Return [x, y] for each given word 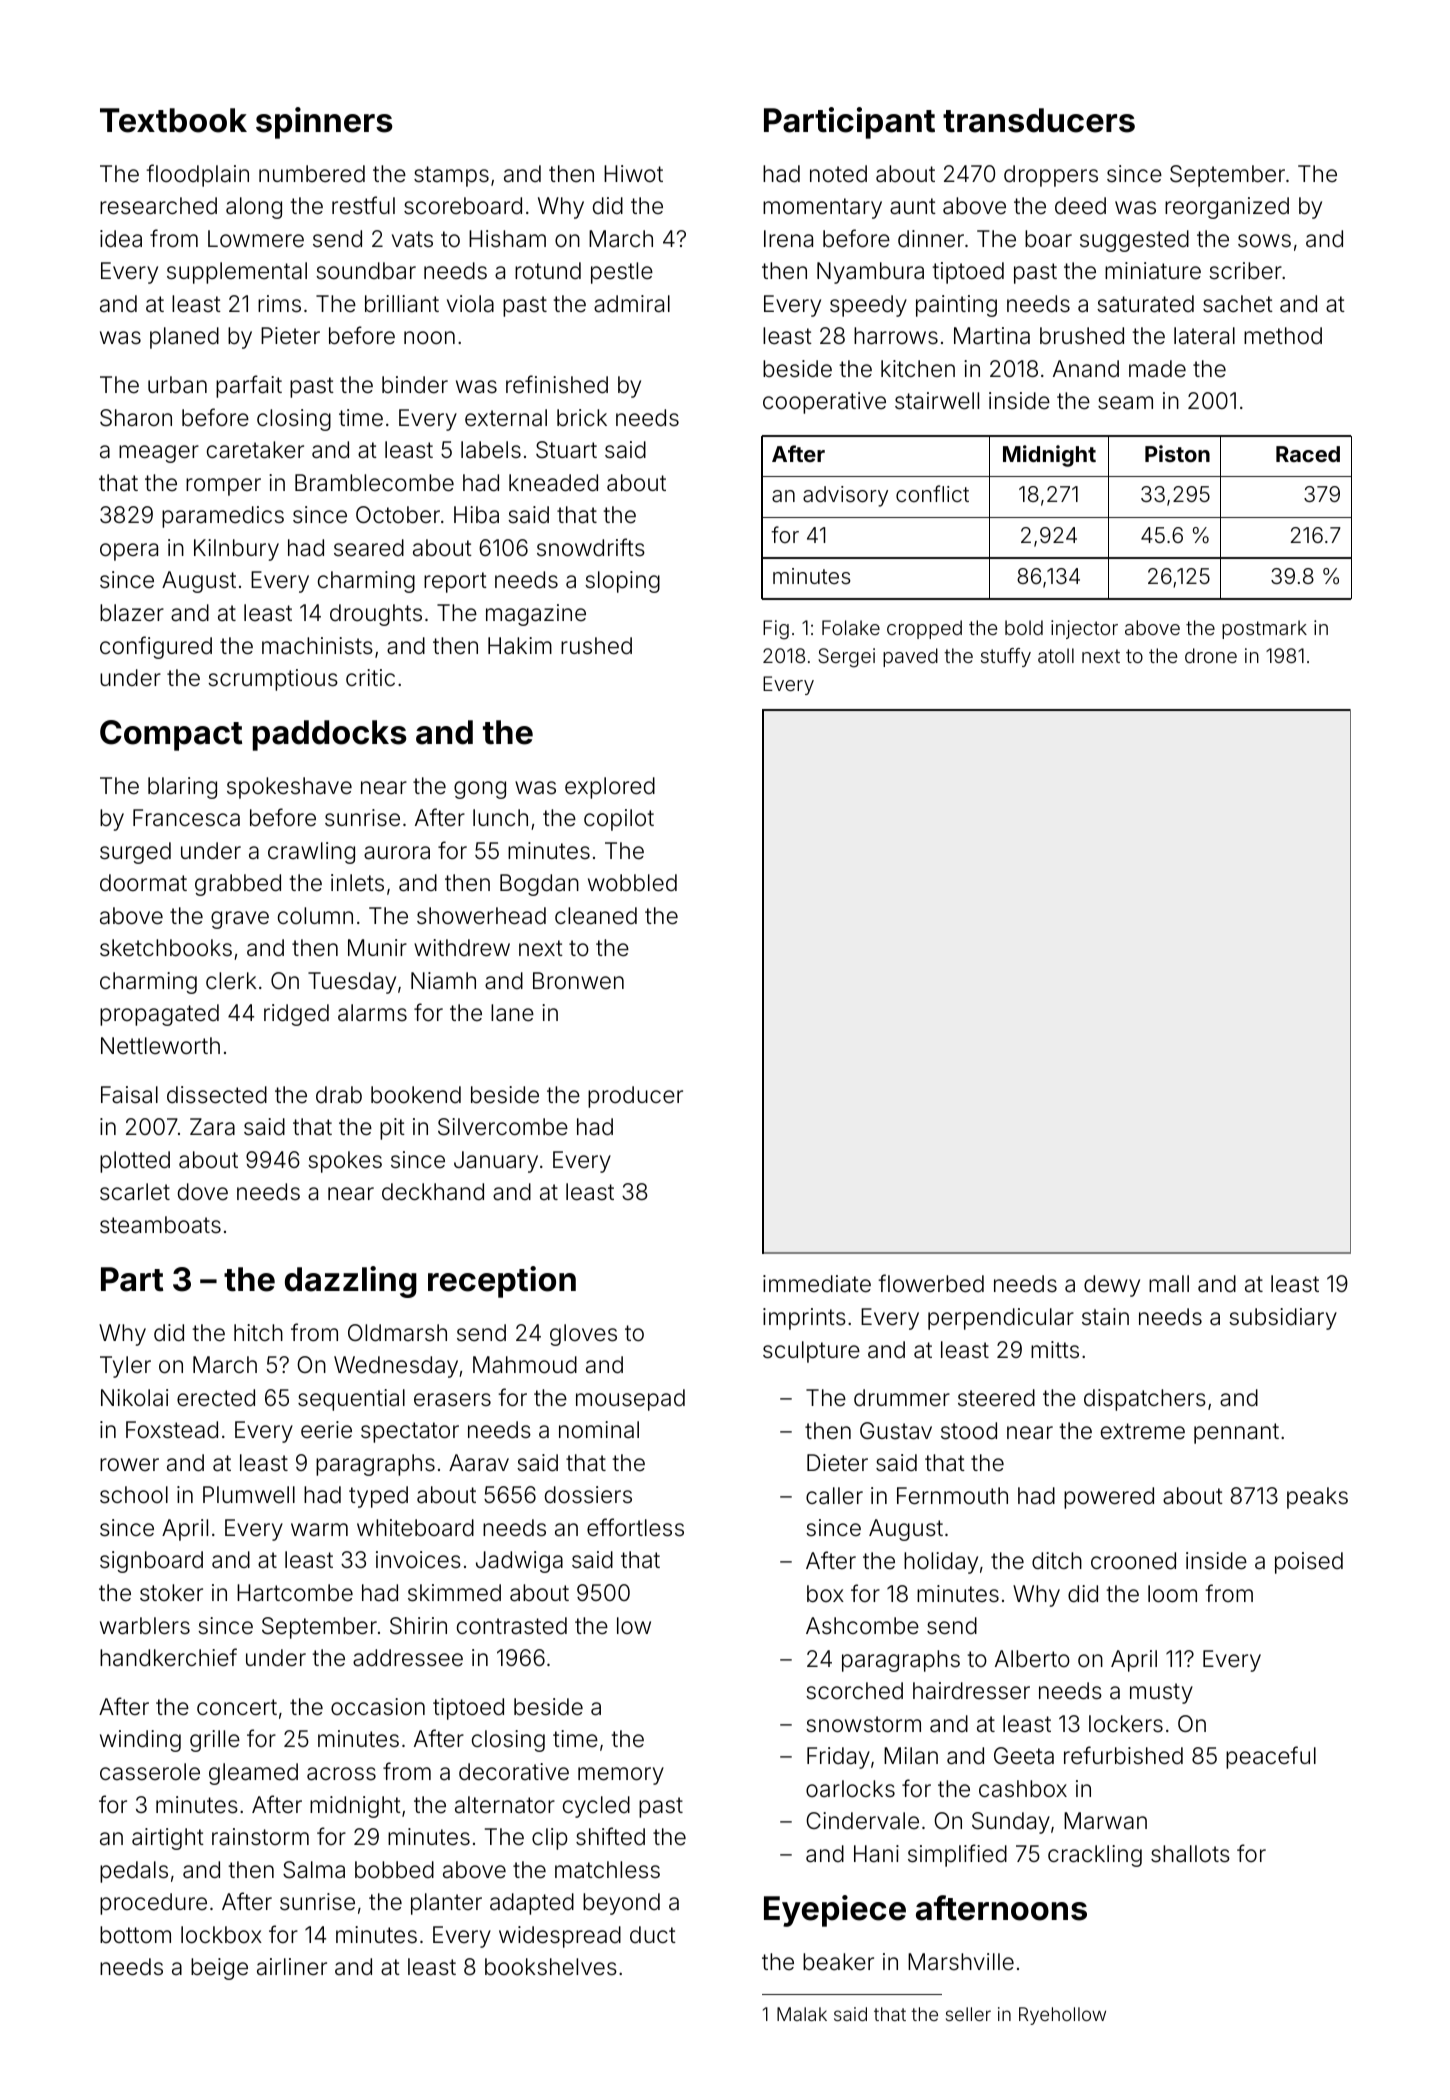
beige [219, 1969]
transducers [1039, 120]
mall [1169, 1284]
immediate [817, 1284]
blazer [132, 613]
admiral [632, 304]
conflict [932, 493]
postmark [1264, 629]
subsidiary [1283, 1319]
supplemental [237, 273]
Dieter [837, 1463]
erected [216, 1398]
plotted [135, 1162]
